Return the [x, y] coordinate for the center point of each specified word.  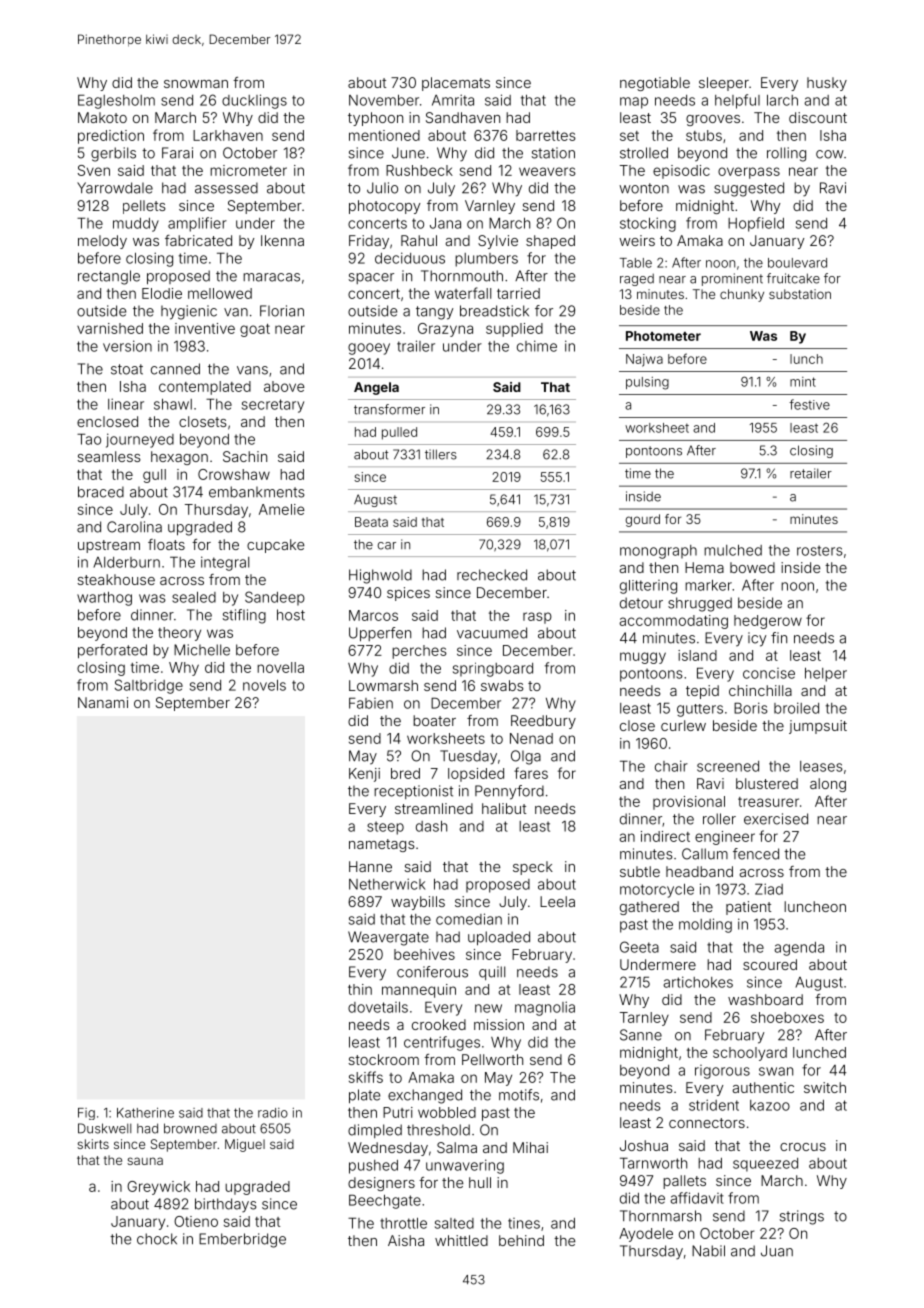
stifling [244, 616]
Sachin [245, 456]
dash [431, 826]
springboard [493, 669]
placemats [456, 84]
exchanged [425, 1096]
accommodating [673, 622]
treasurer [768, 802]
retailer [811, 473]
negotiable [655, 84]
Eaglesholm [116, 101]
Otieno [196, 1221]
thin [360, 989]
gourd [642, 520]
